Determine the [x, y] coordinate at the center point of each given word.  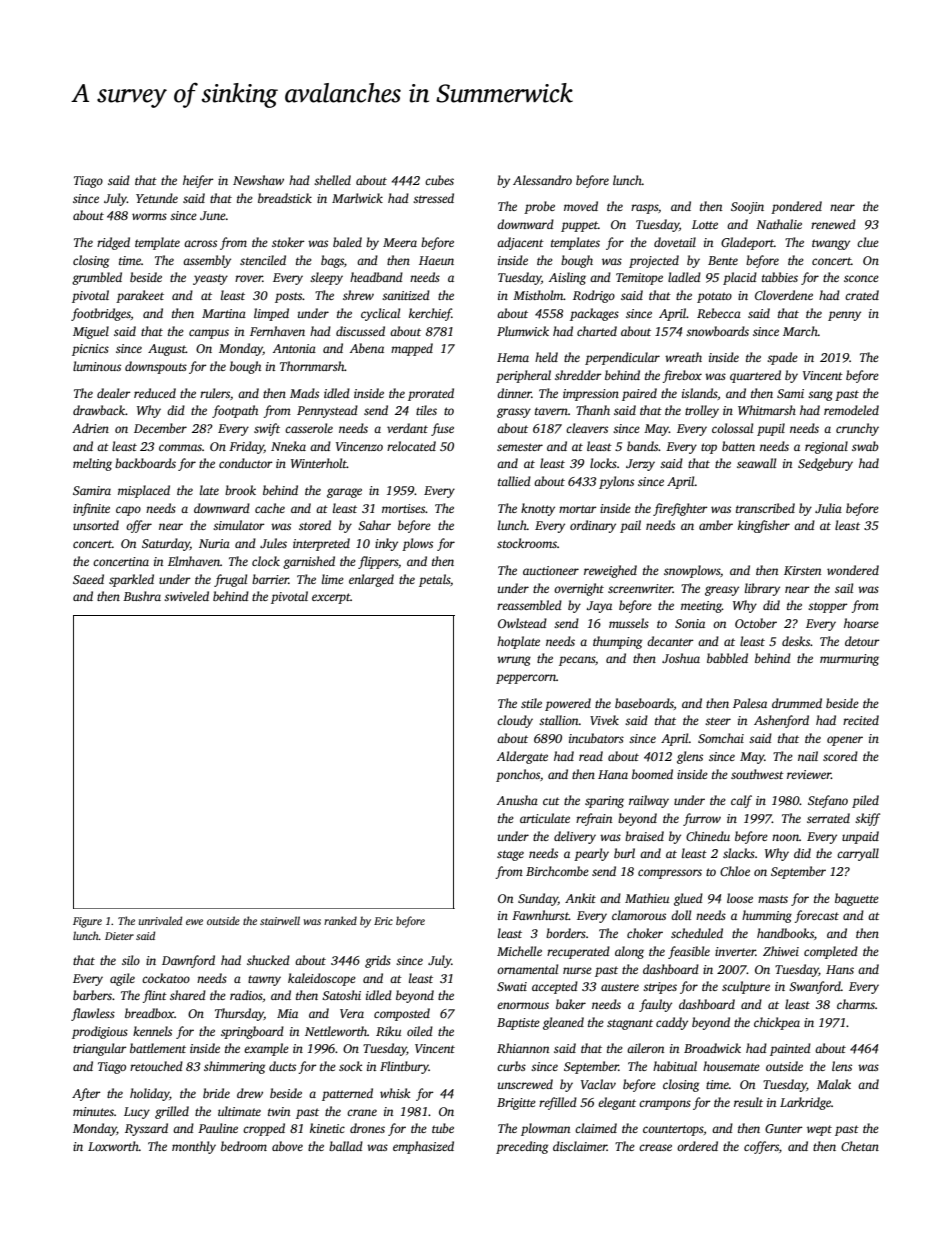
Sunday [538, 899]
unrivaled [160, 920]
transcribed [765, 508]
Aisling [567, 278]
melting [92, 464]
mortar [578, 509]
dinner [514, 393]
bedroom [244, 1146]
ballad [346, 1146]
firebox [682, 376]
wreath [683, 357]
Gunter [784, 1128]
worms [149, 216]
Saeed [88, 579]
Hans [840, 969]
